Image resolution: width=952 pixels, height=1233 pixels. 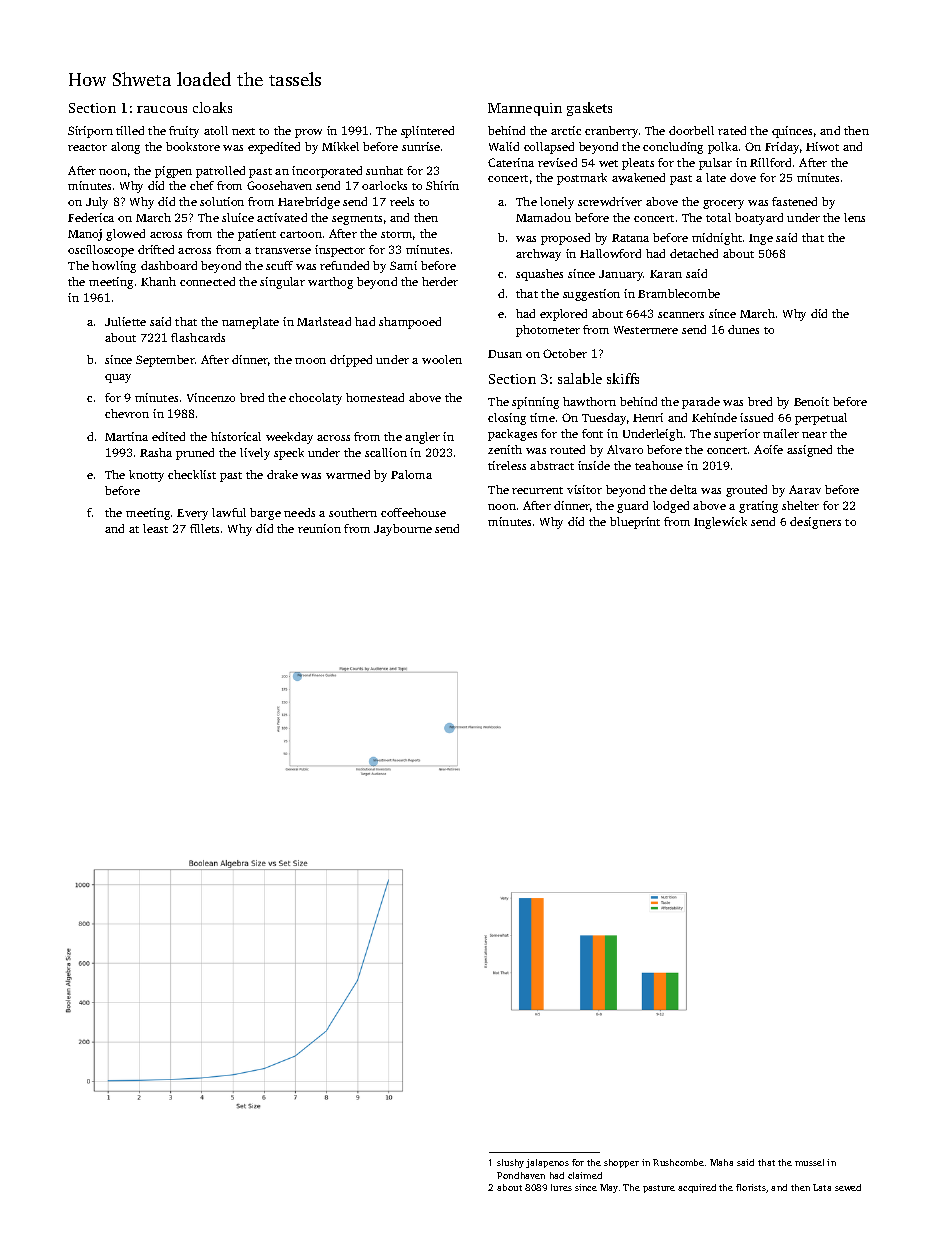 I want to click on recurrent, so click(x=537, y=490).
